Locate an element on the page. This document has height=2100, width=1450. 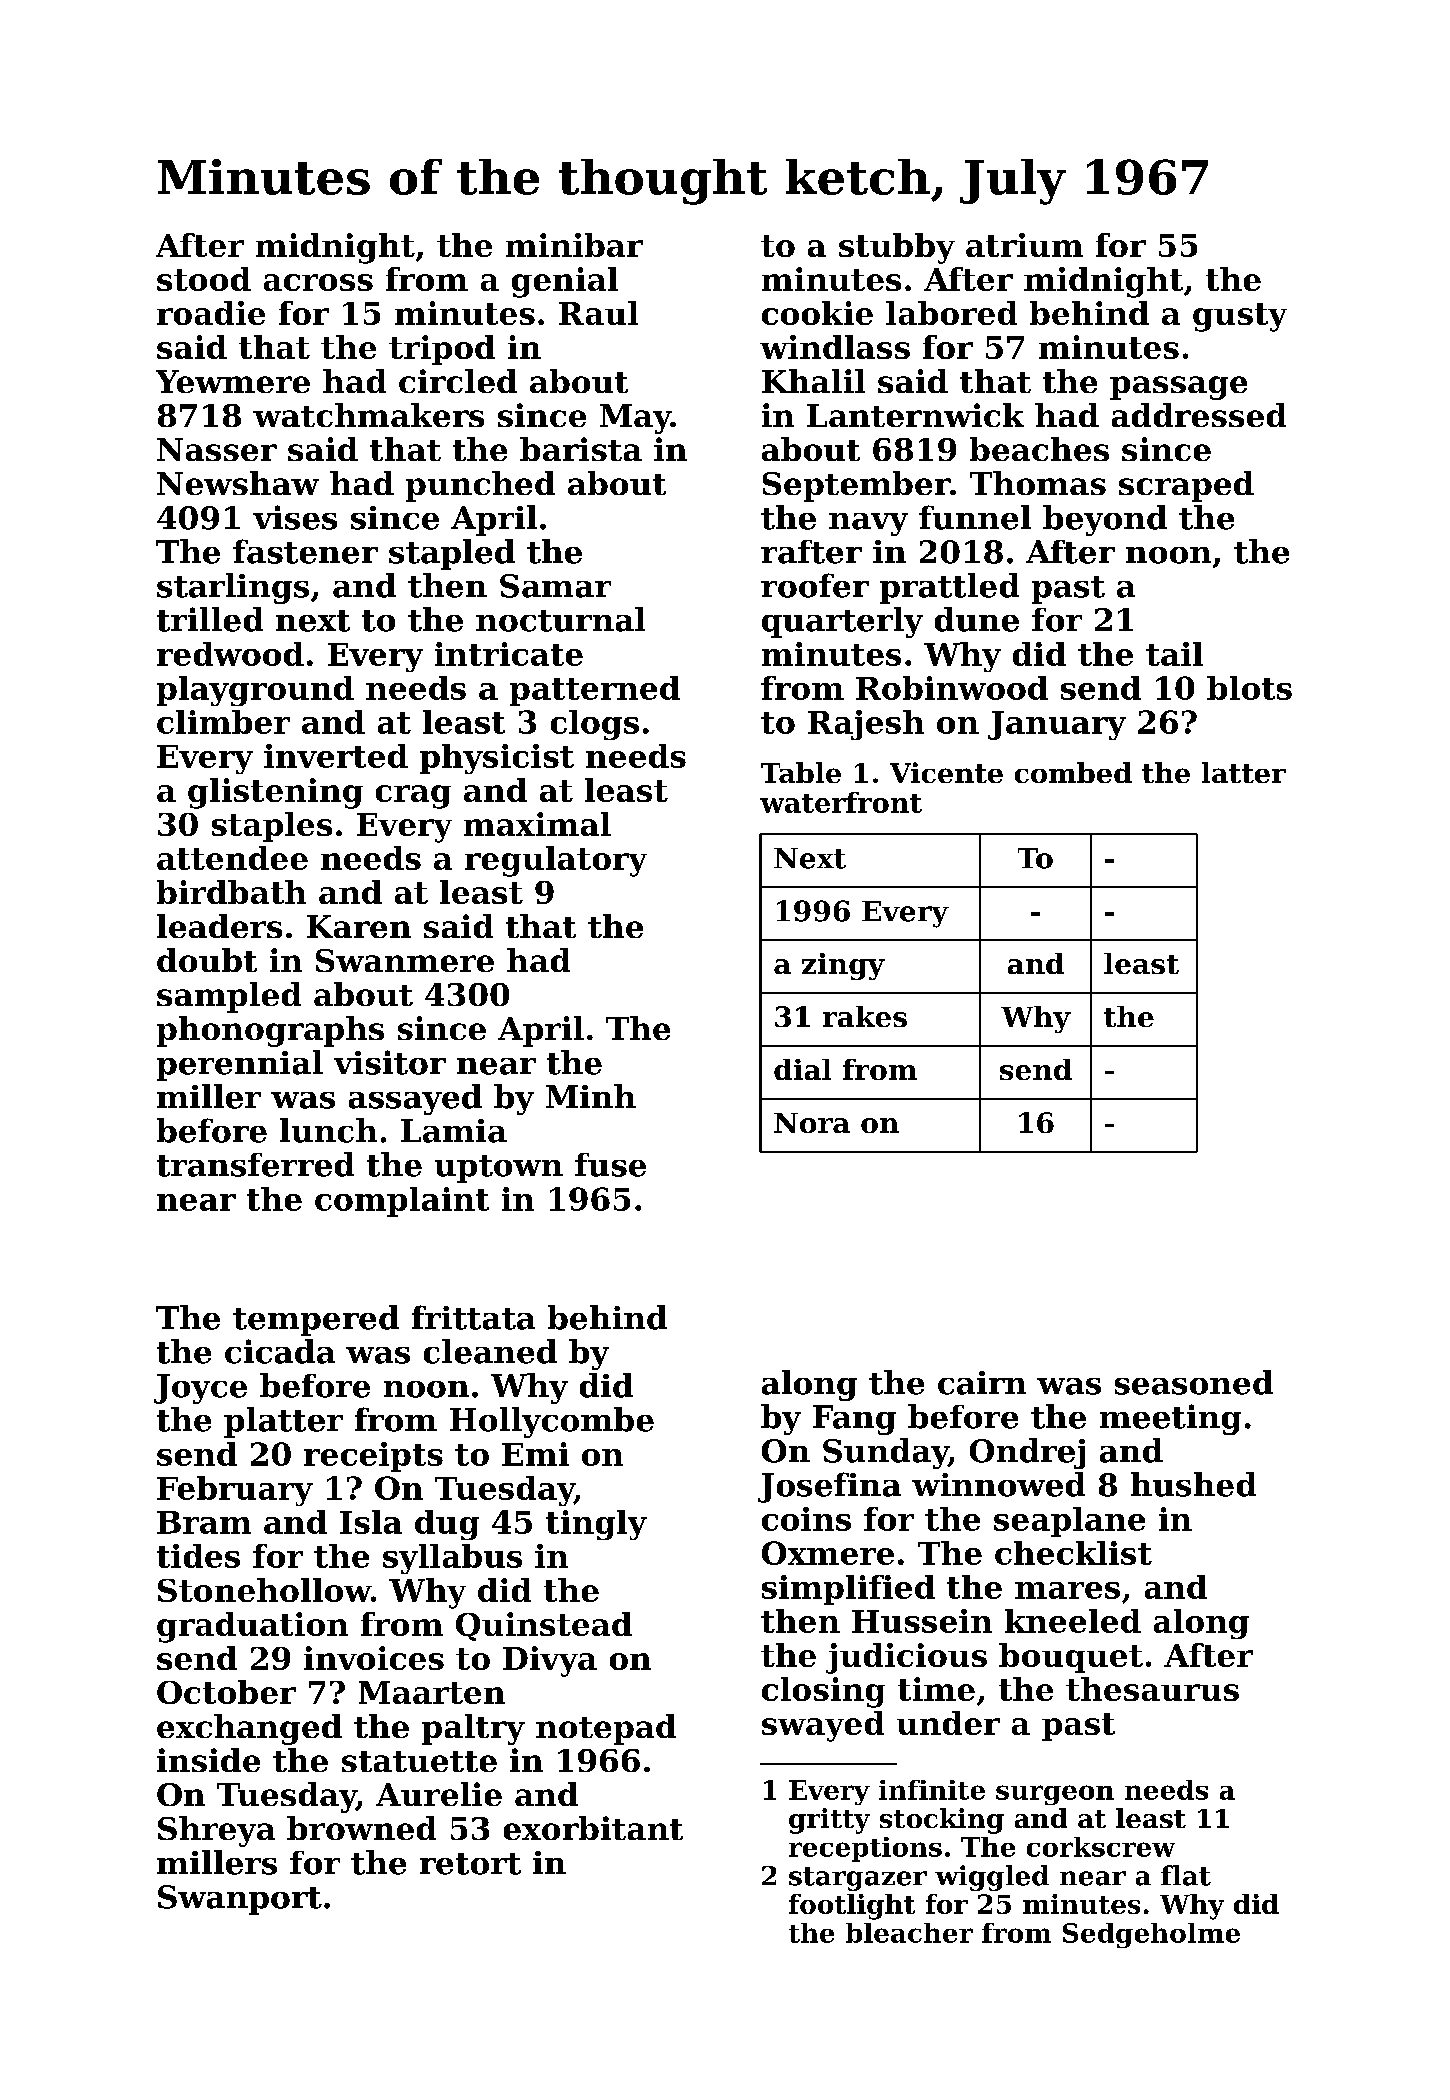
complaint is located at coordinates (402, 1202).
